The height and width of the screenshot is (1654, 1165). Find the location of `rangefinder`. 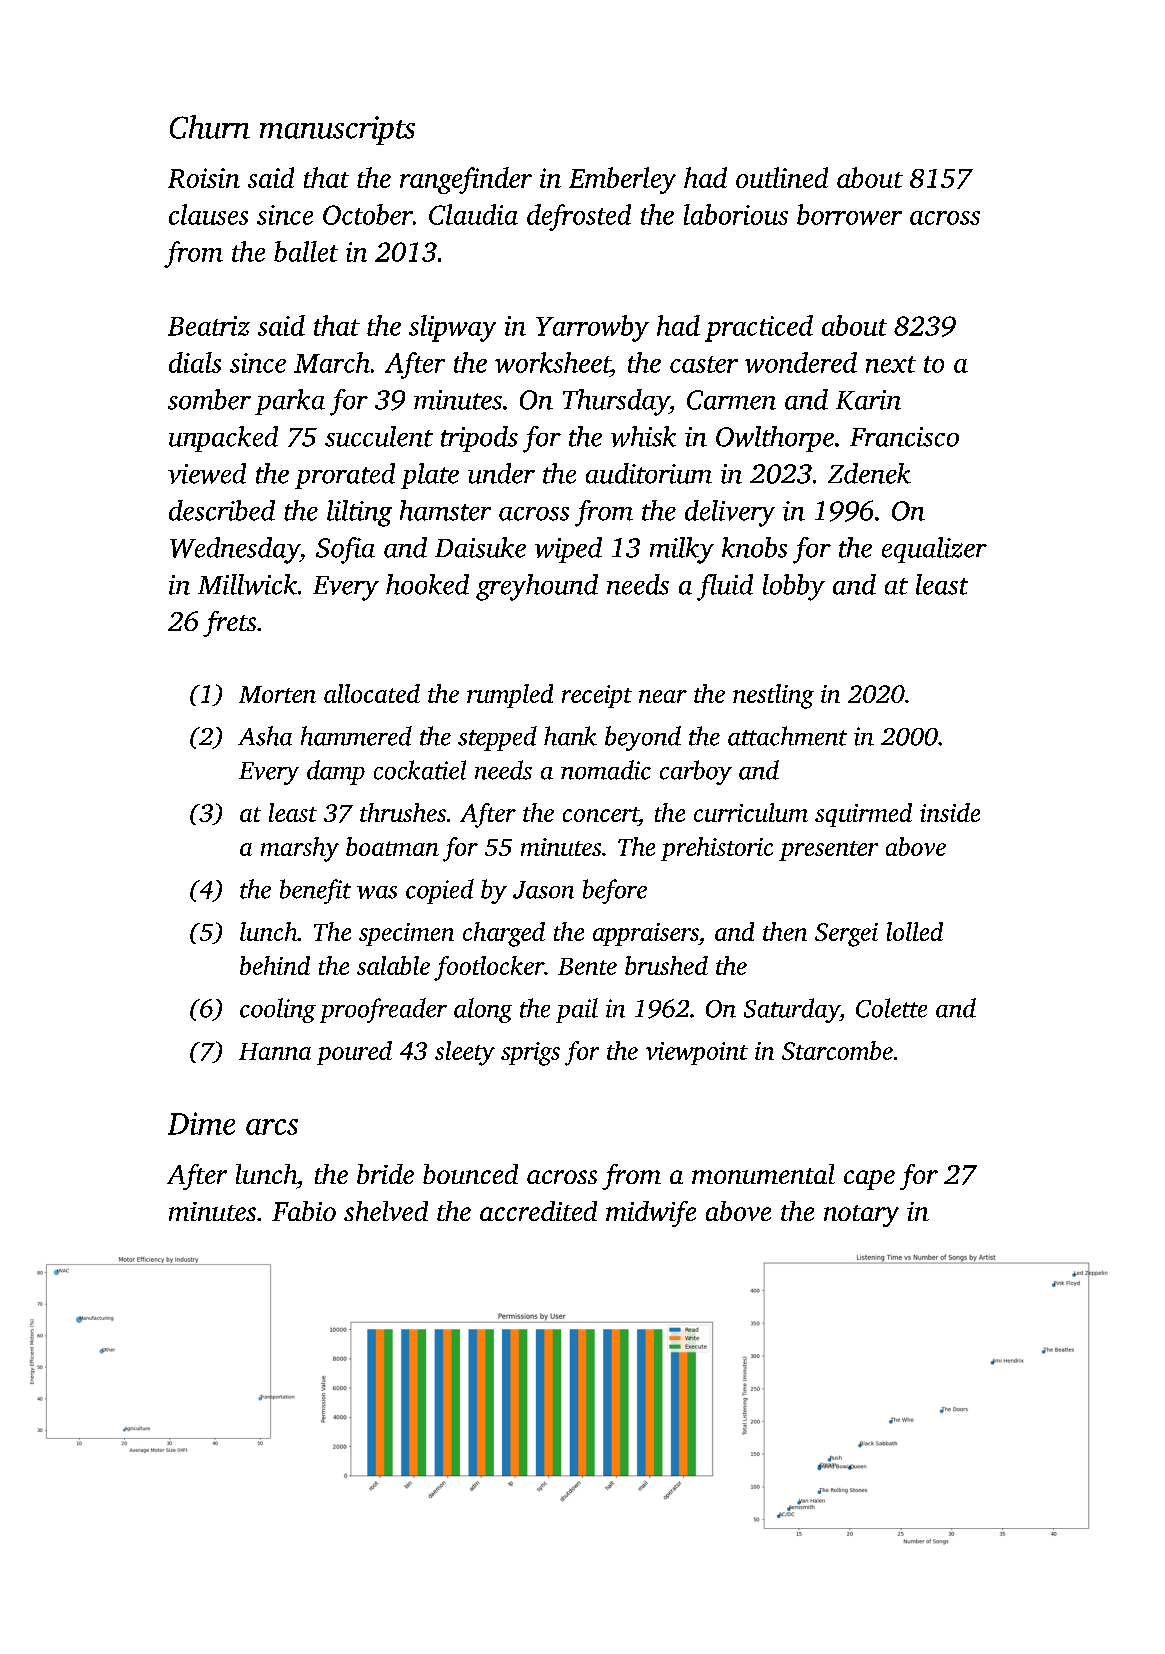

rangefinder is located at coordinates (466, 180).
